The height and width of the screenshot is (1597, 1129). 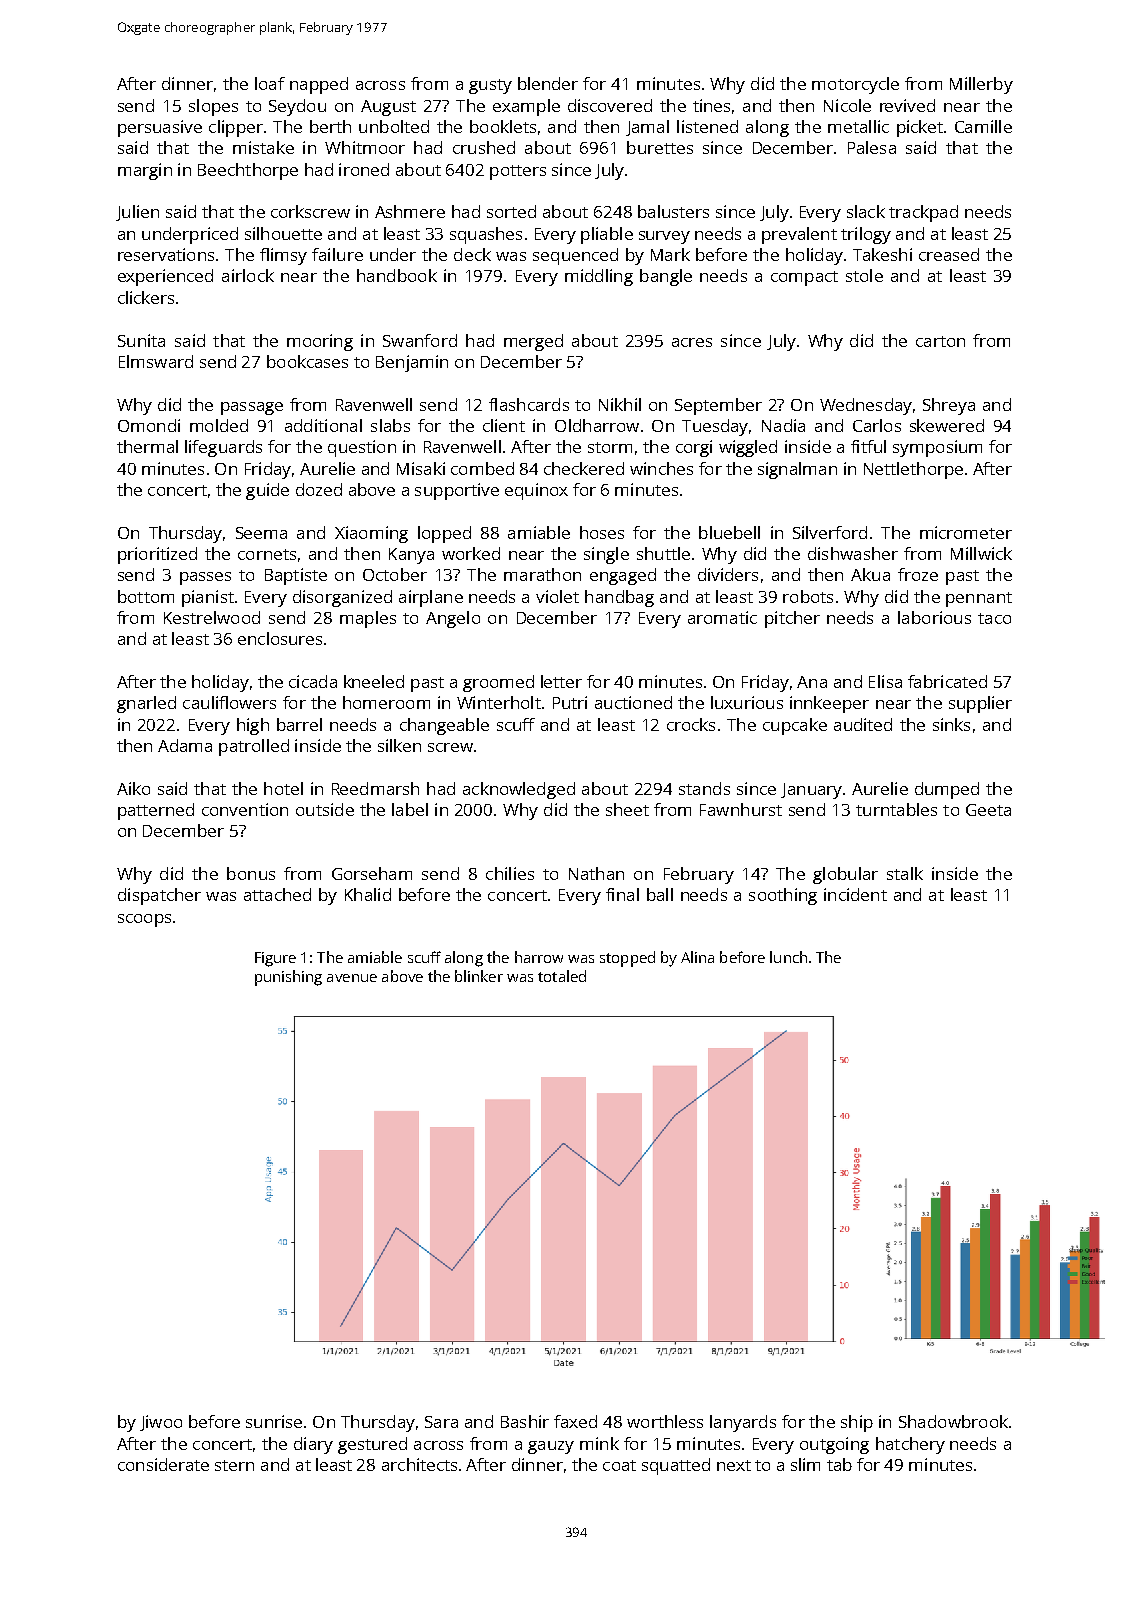 I want to click on loaf, so click(x=270, y=83).
